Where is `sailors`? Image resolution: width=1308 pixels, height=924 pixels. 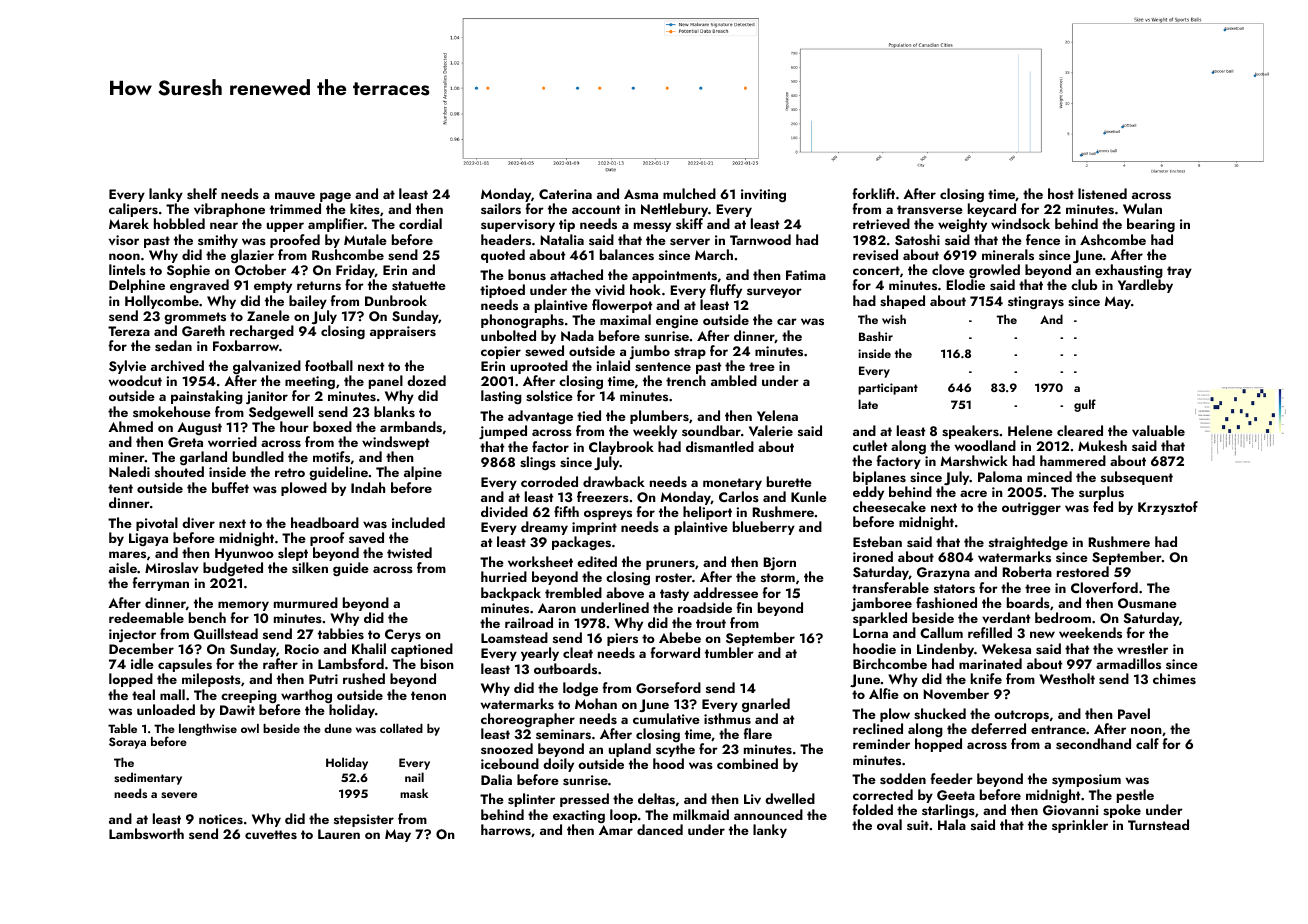
sailors is located at coordinates (501, 208).
